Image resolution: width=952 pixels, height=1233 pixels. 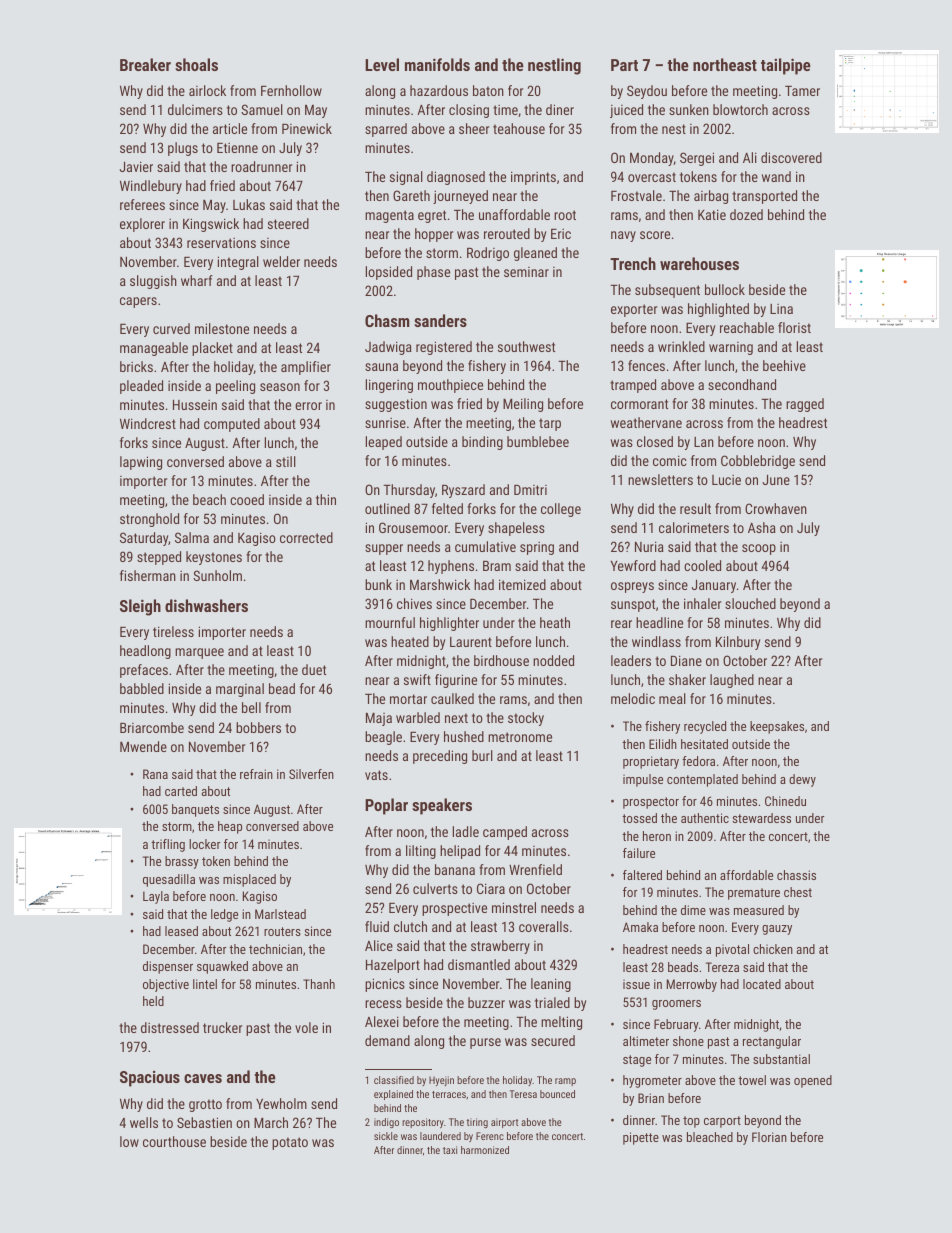 What do you see at coordinates (794, 327) in the screenshot?
I see `florist` at bounding box center [794, 327].
